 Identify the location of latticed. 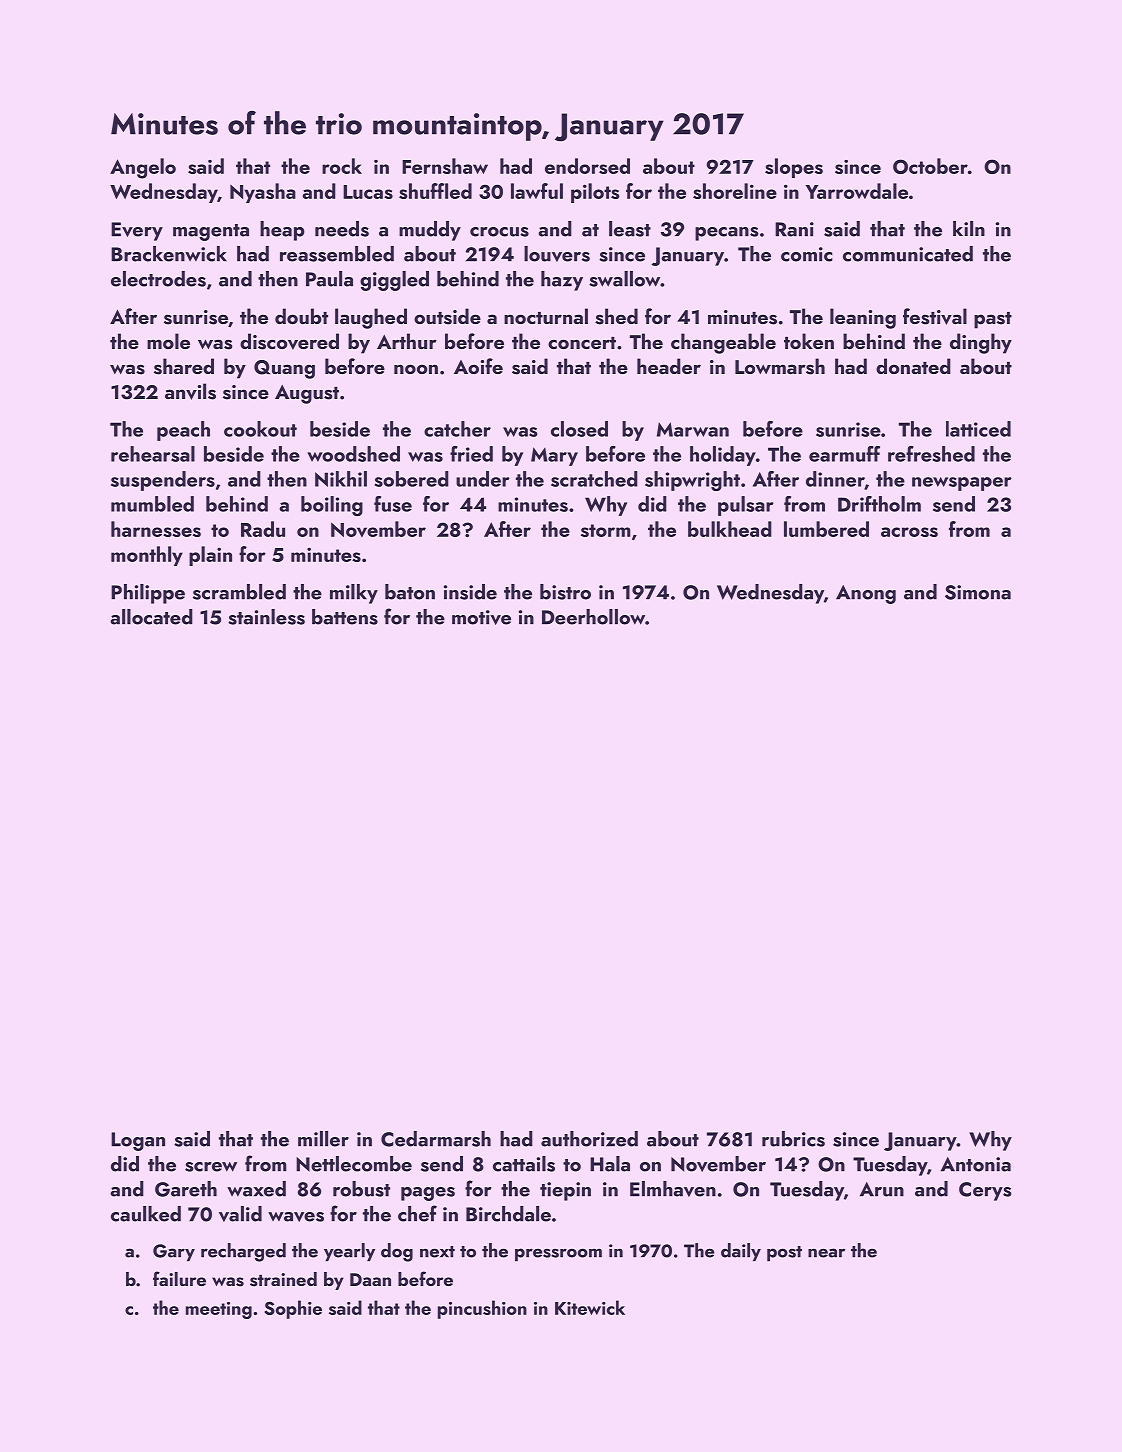
(978, 429).
